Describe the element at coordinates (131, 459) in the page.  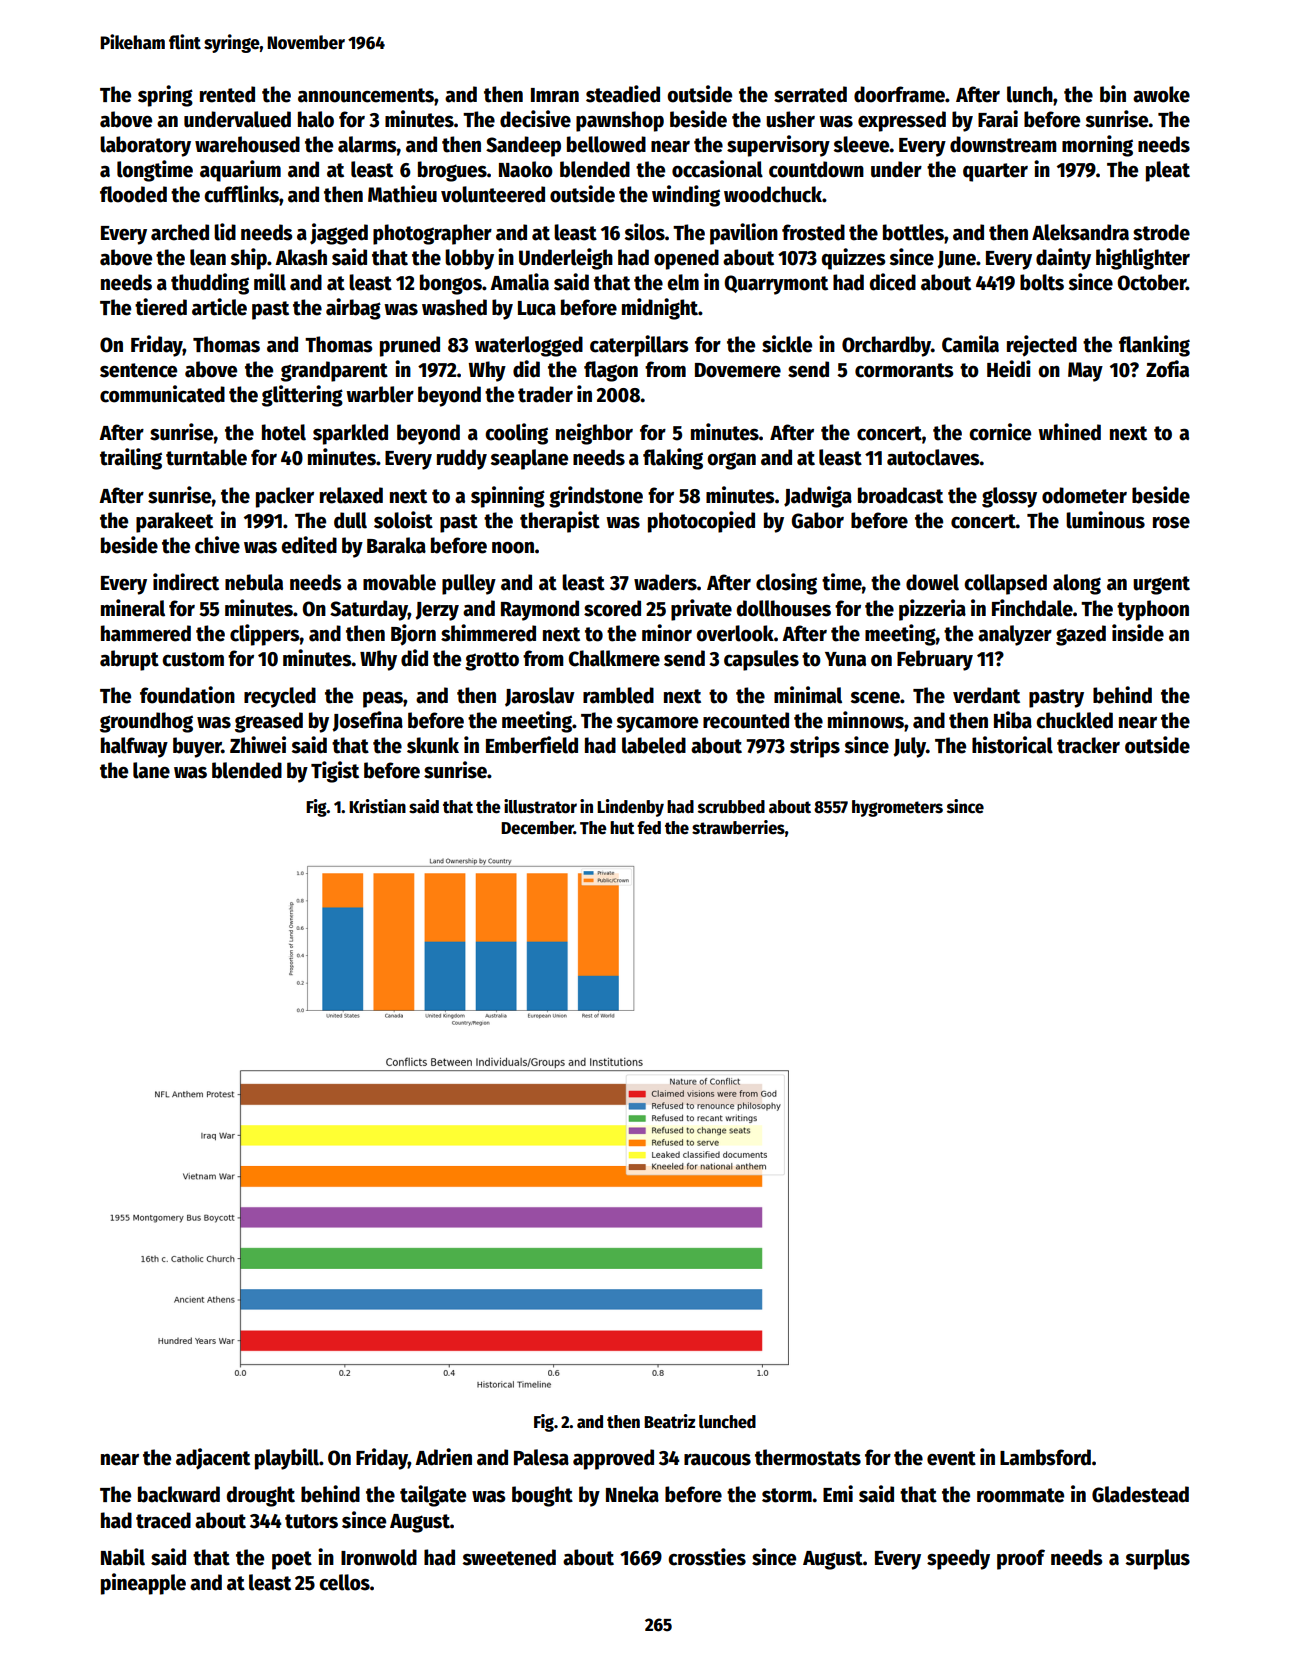
I see `trailing` at that location.
